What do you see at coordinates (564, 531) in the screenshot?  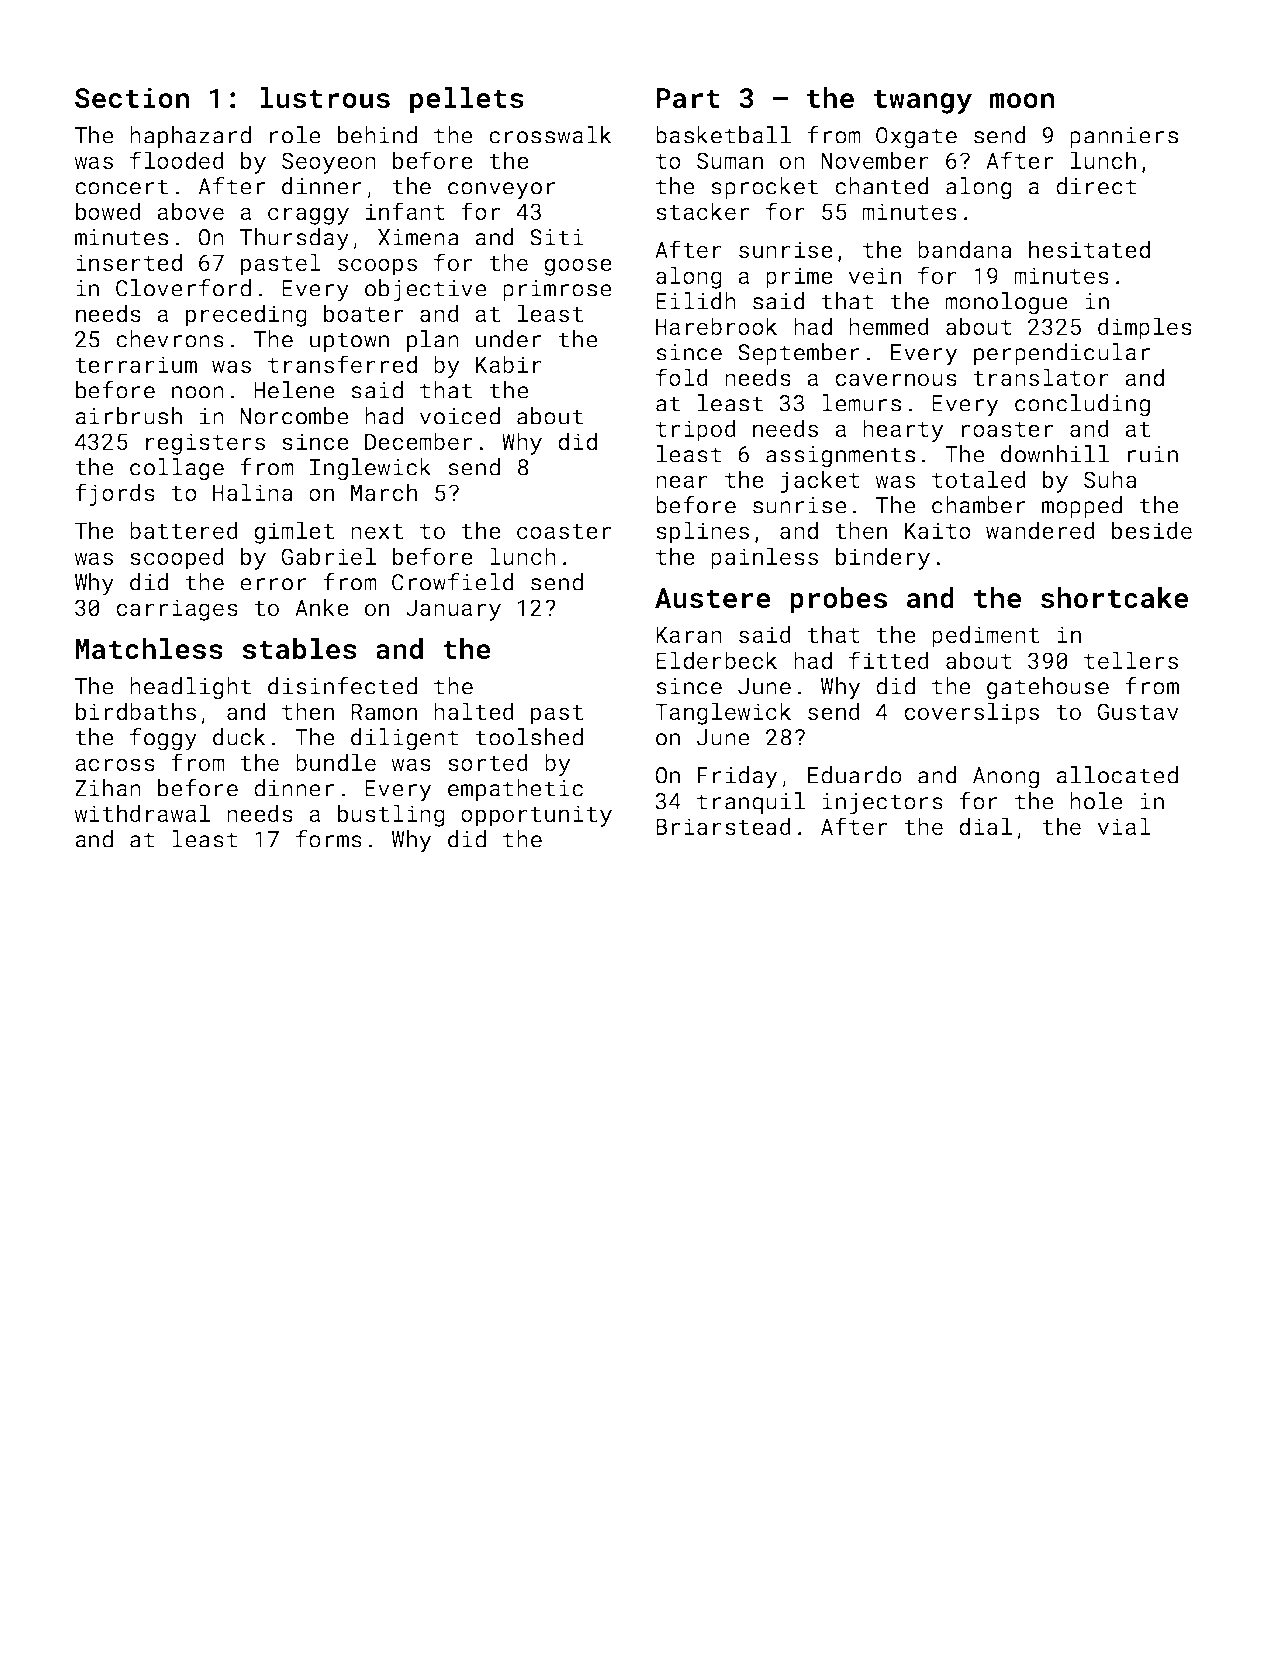 I see `coaster` at bounding box center [564, 531].
